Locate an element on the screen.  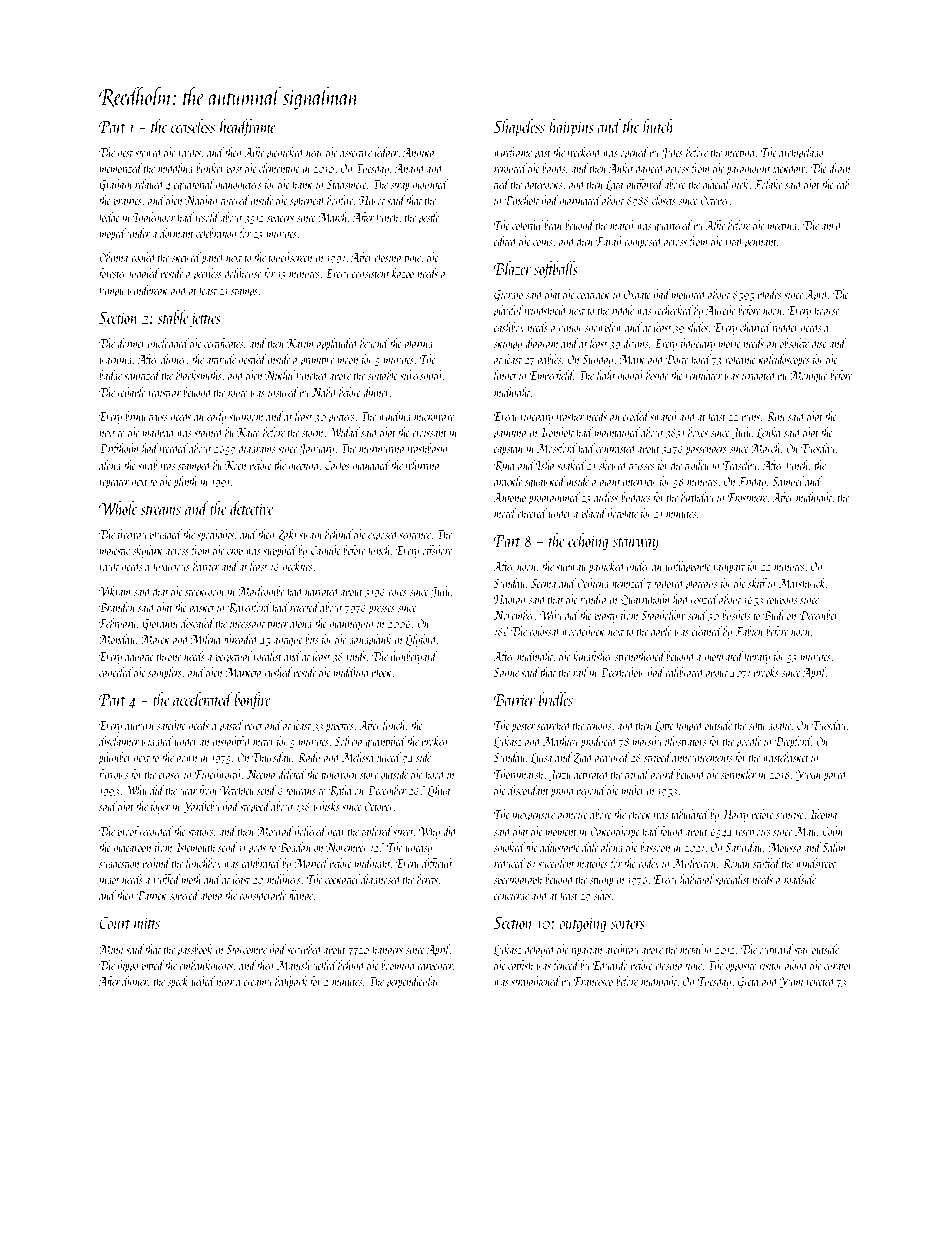
eroded is located at coordinates (636, 416).
